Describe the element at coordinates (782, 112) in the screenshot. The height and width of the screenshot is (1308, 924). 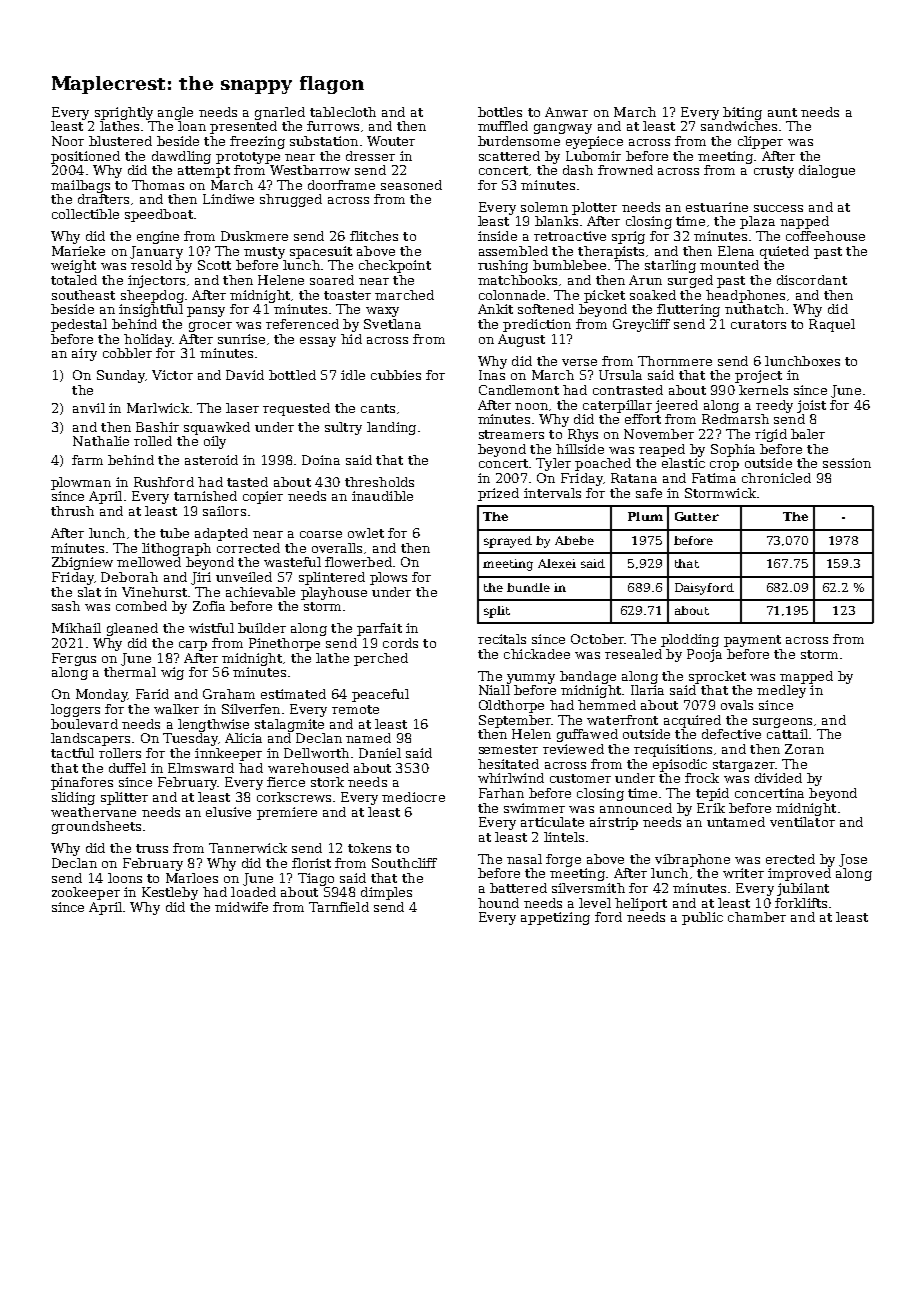
I see `aunt` at that location.
